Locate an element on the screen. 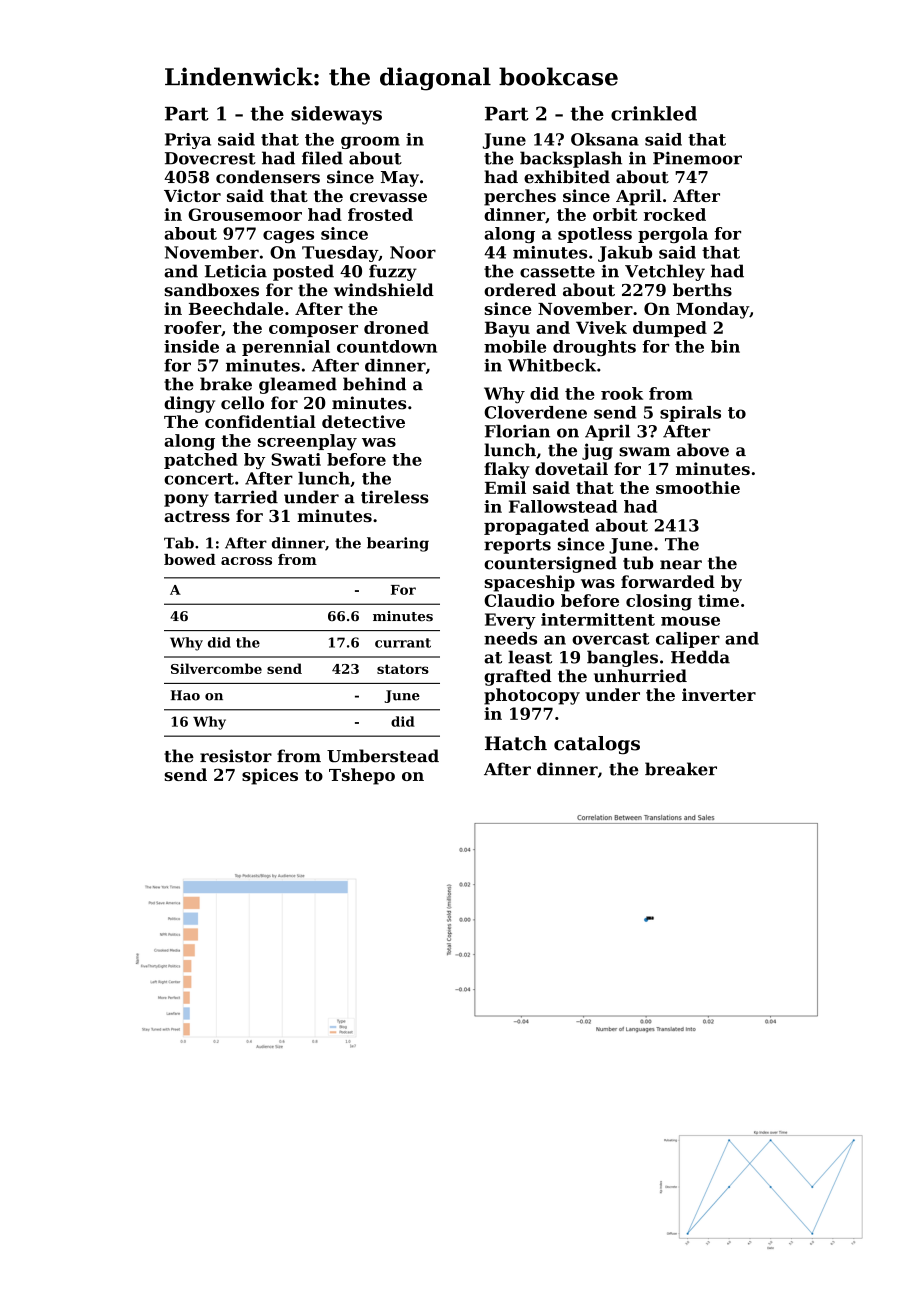 This screenshot has height=1311, width=924. Priya is located at coordinates (188, 141).
